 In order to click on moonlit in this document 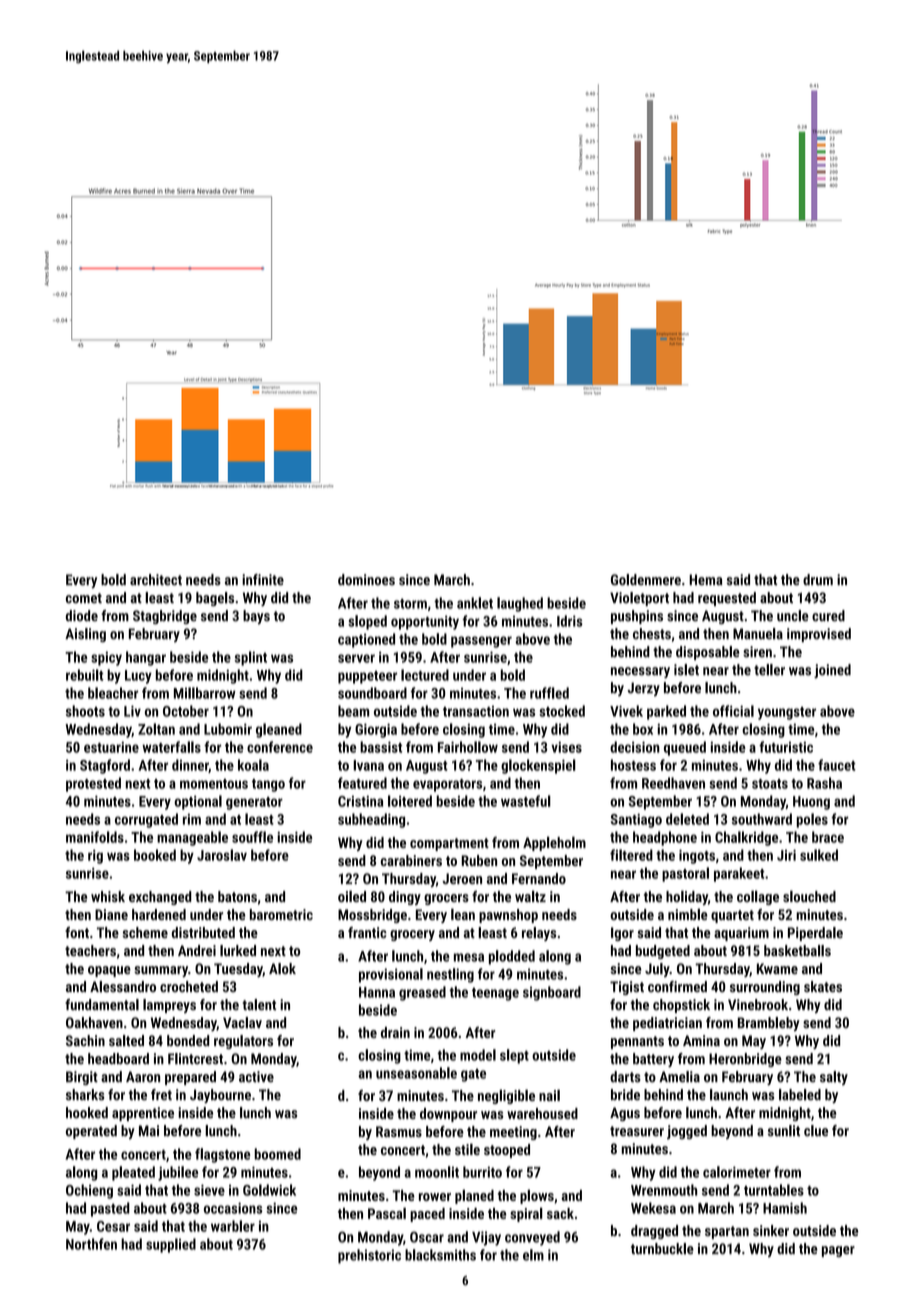, I will do `click(437, 1172)`.
